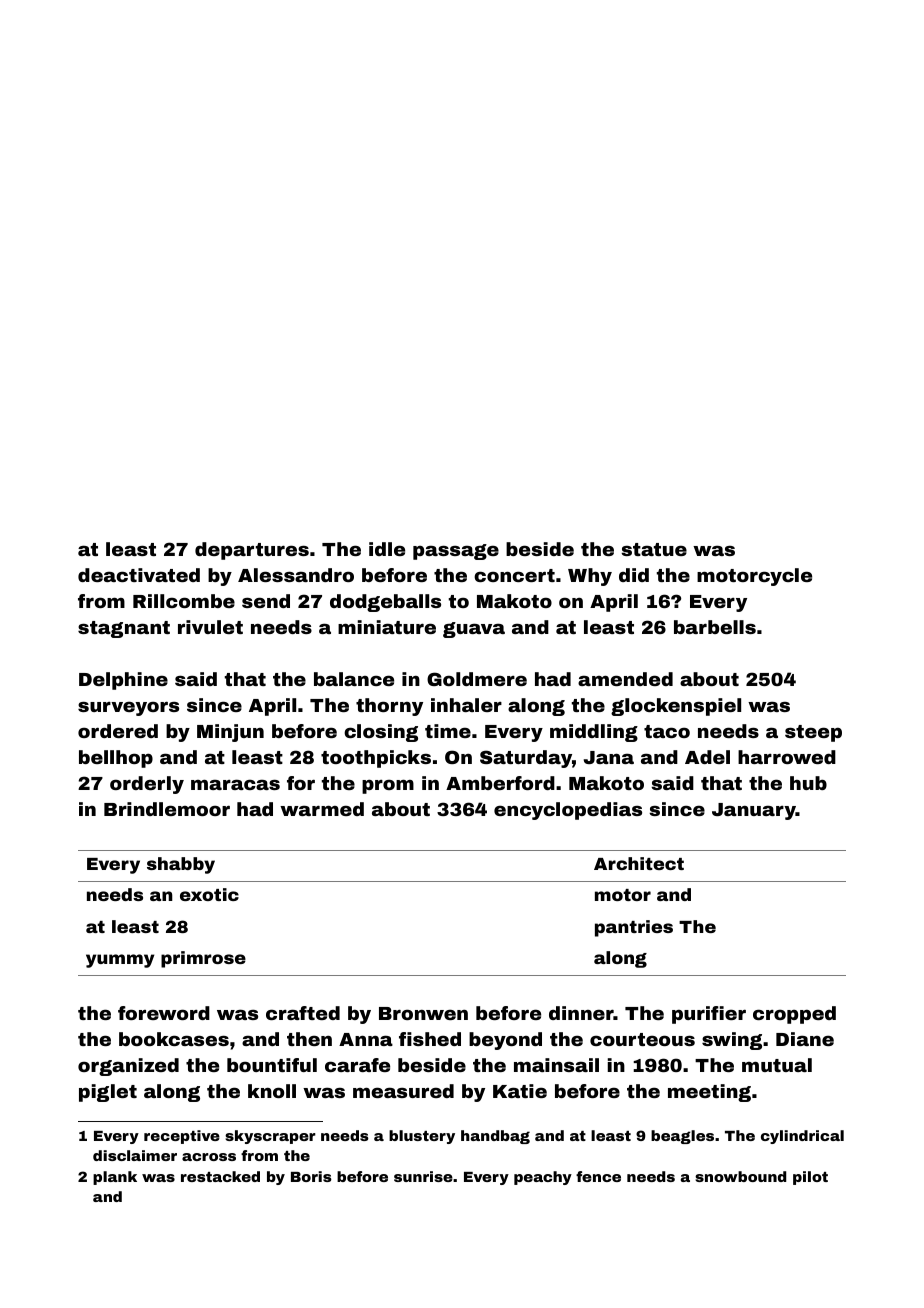 This screenshot has height=1308, width=924. I want to click on guava, so click(474, 630).
